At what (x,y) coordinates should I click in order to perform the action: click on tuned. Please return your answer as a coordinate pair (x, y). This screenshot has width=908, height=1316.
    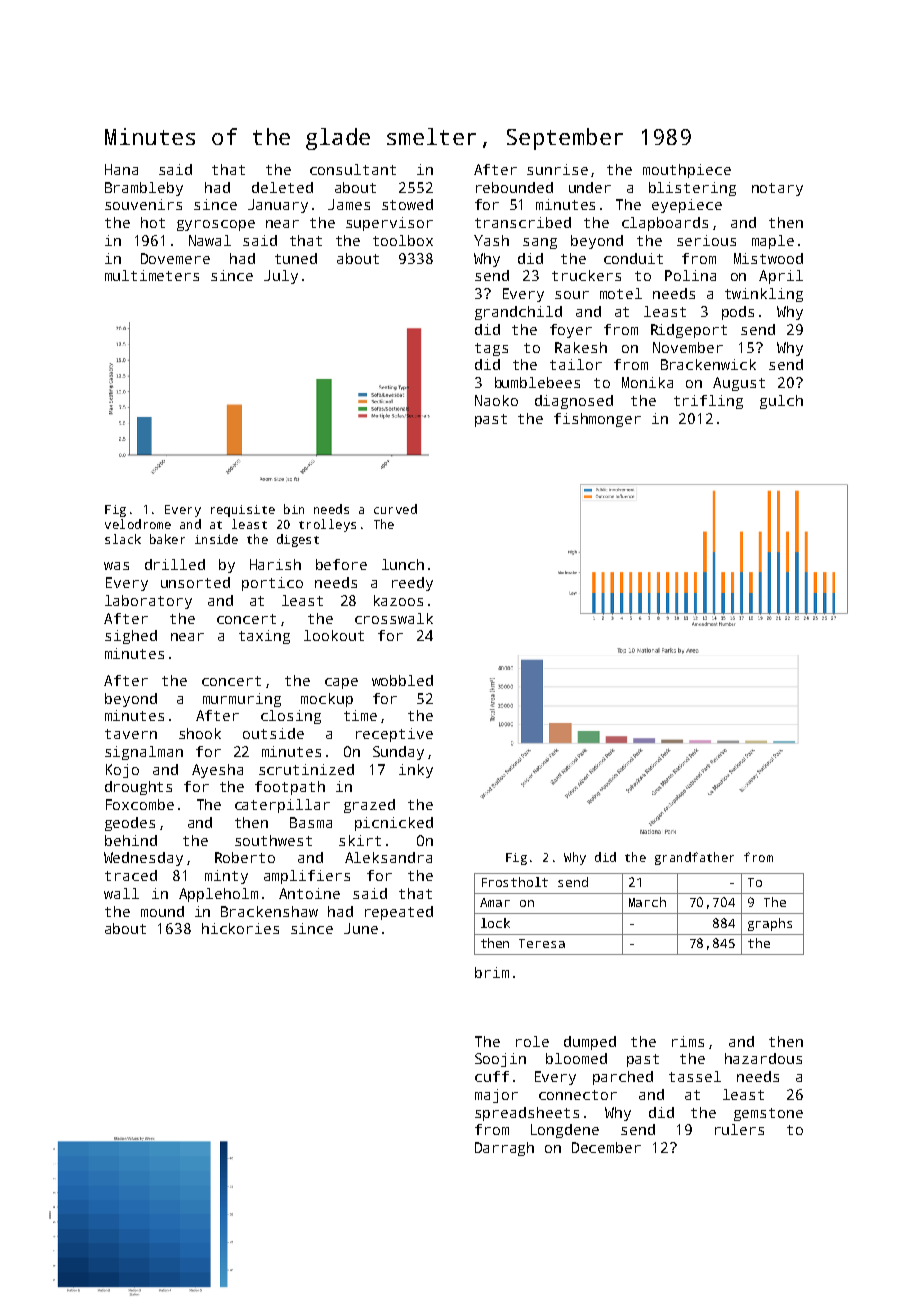
    Looking at the image, I should click on (296, 258).
